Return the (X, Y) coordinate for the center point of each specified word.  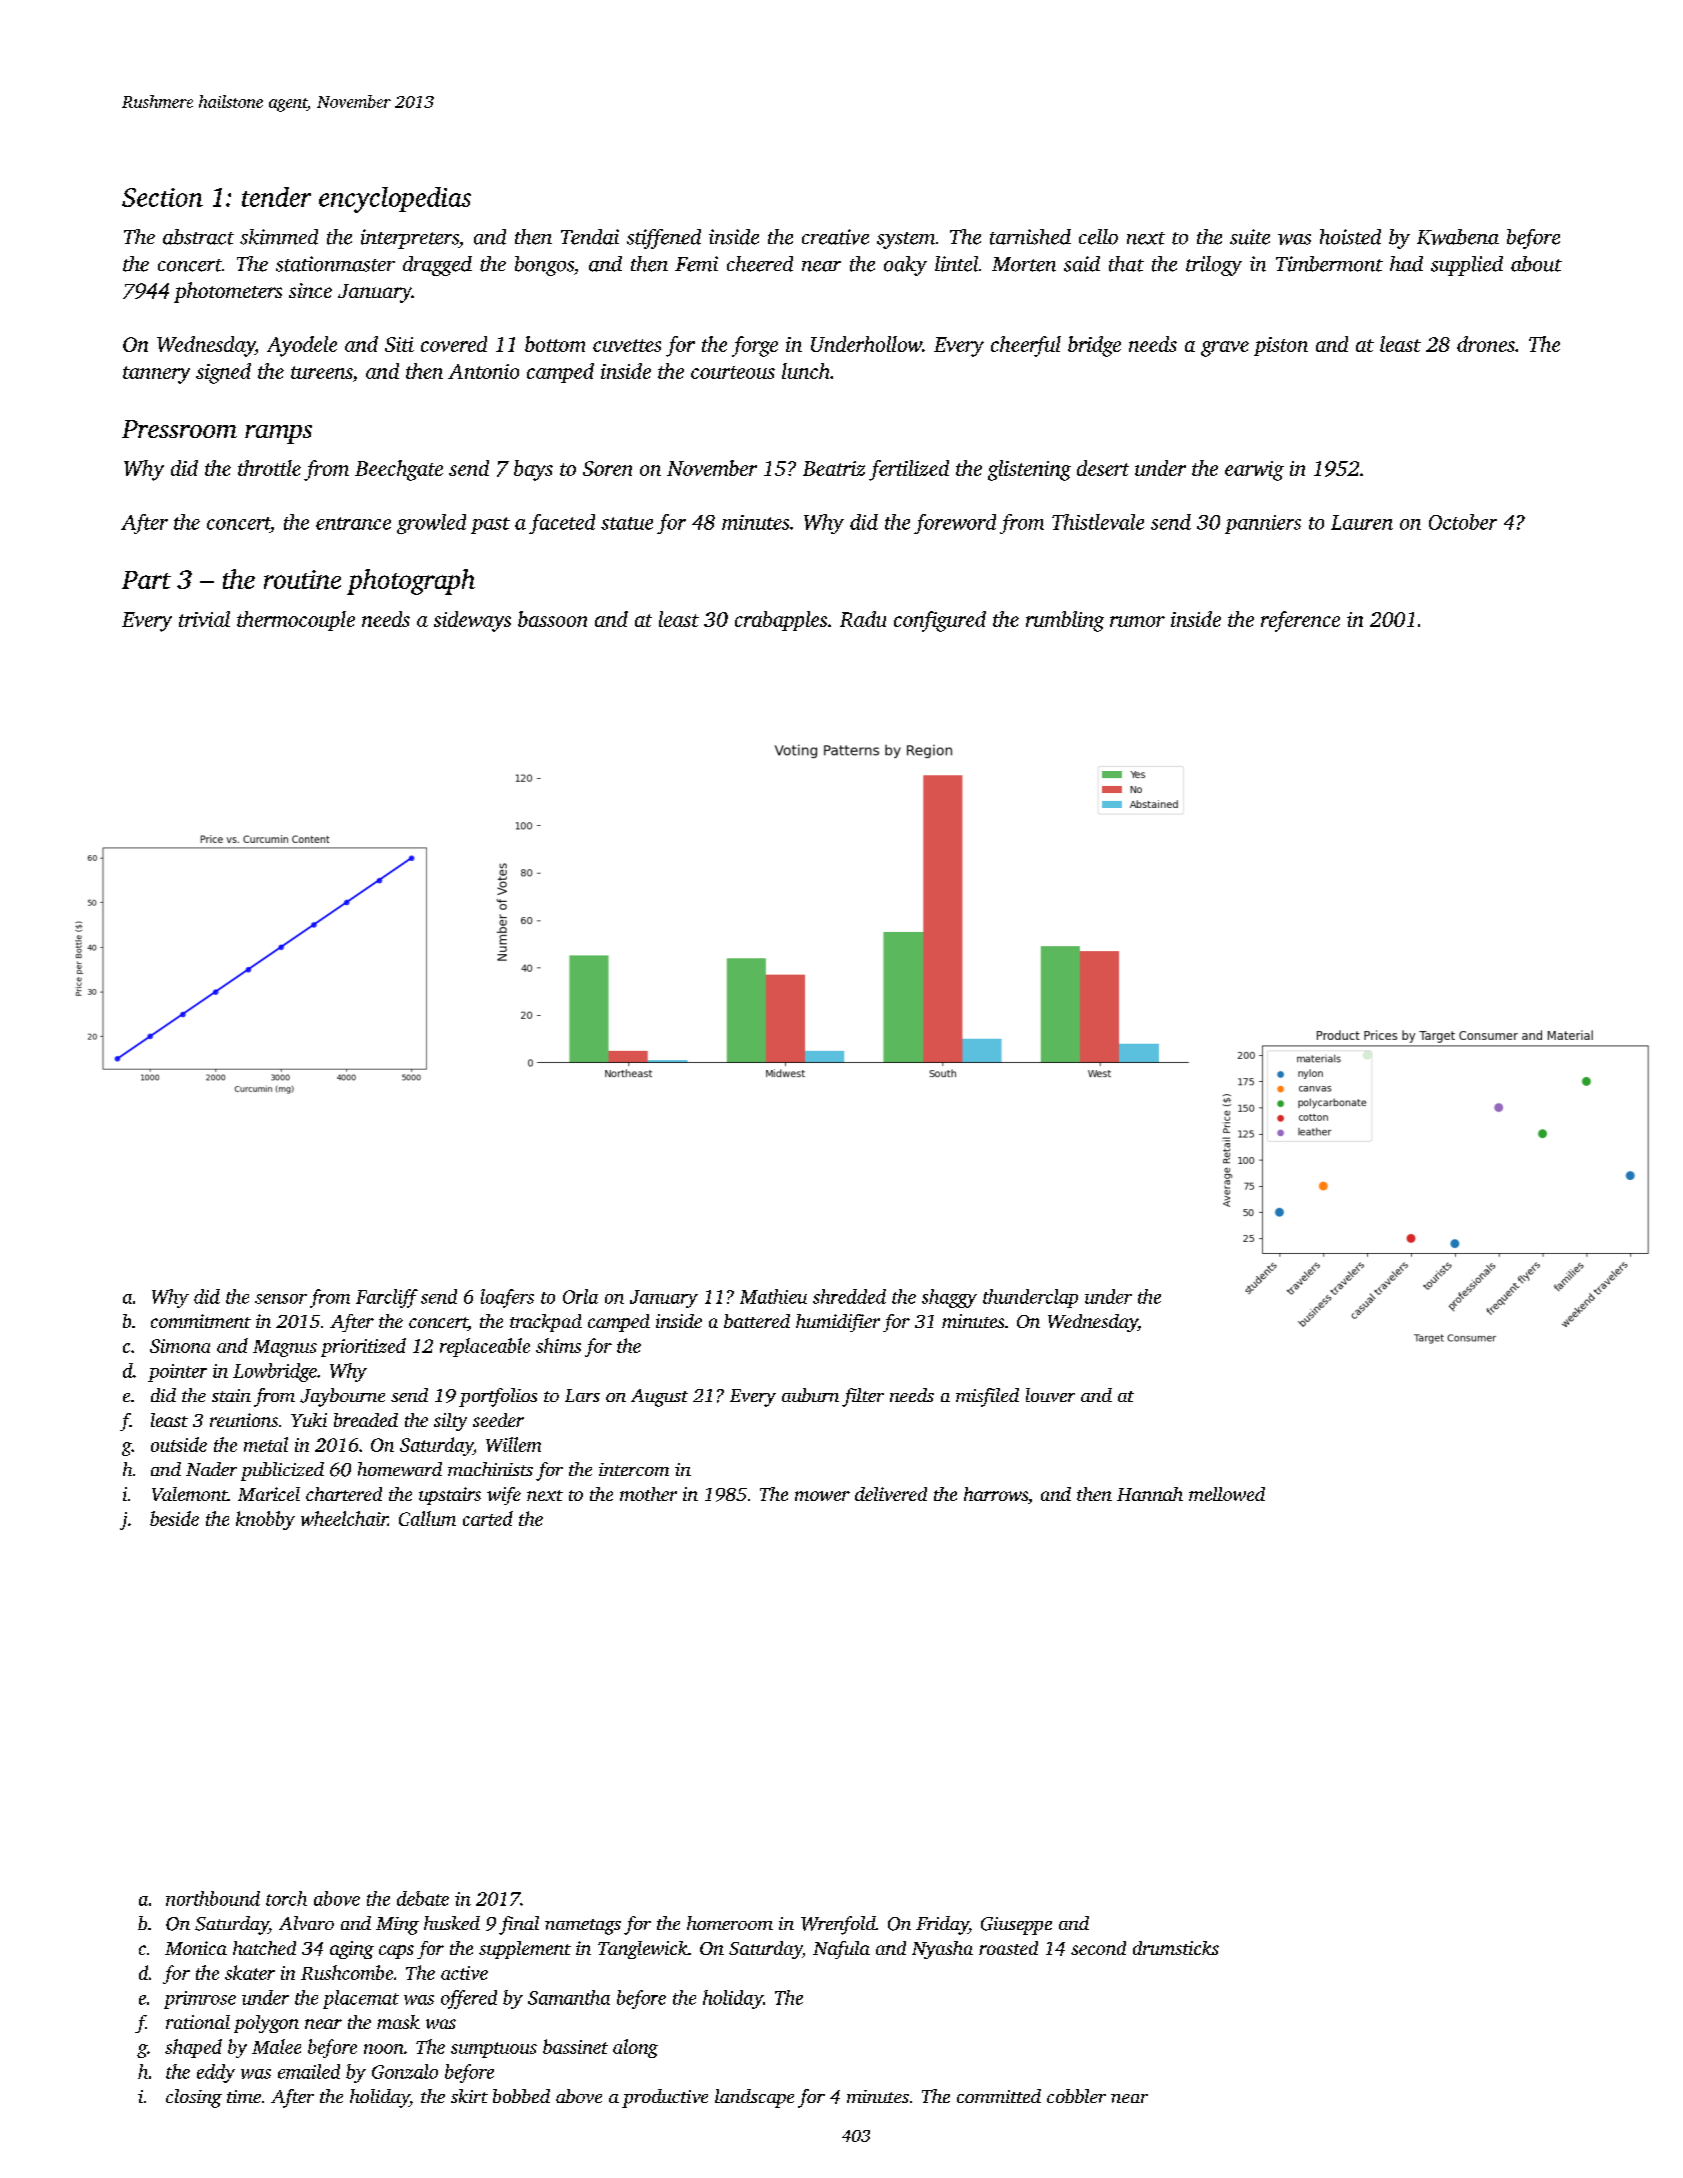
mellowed (1227, 1494)
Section (162, 197)
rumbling (1065, 621)
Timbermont (1329, 264)
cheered (760, 264)
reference (1300, 621)
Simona (180, 1346)
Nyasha (942, 1950)
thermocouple (296, 621)
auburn (810, 1395)
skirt (469, 2096)
